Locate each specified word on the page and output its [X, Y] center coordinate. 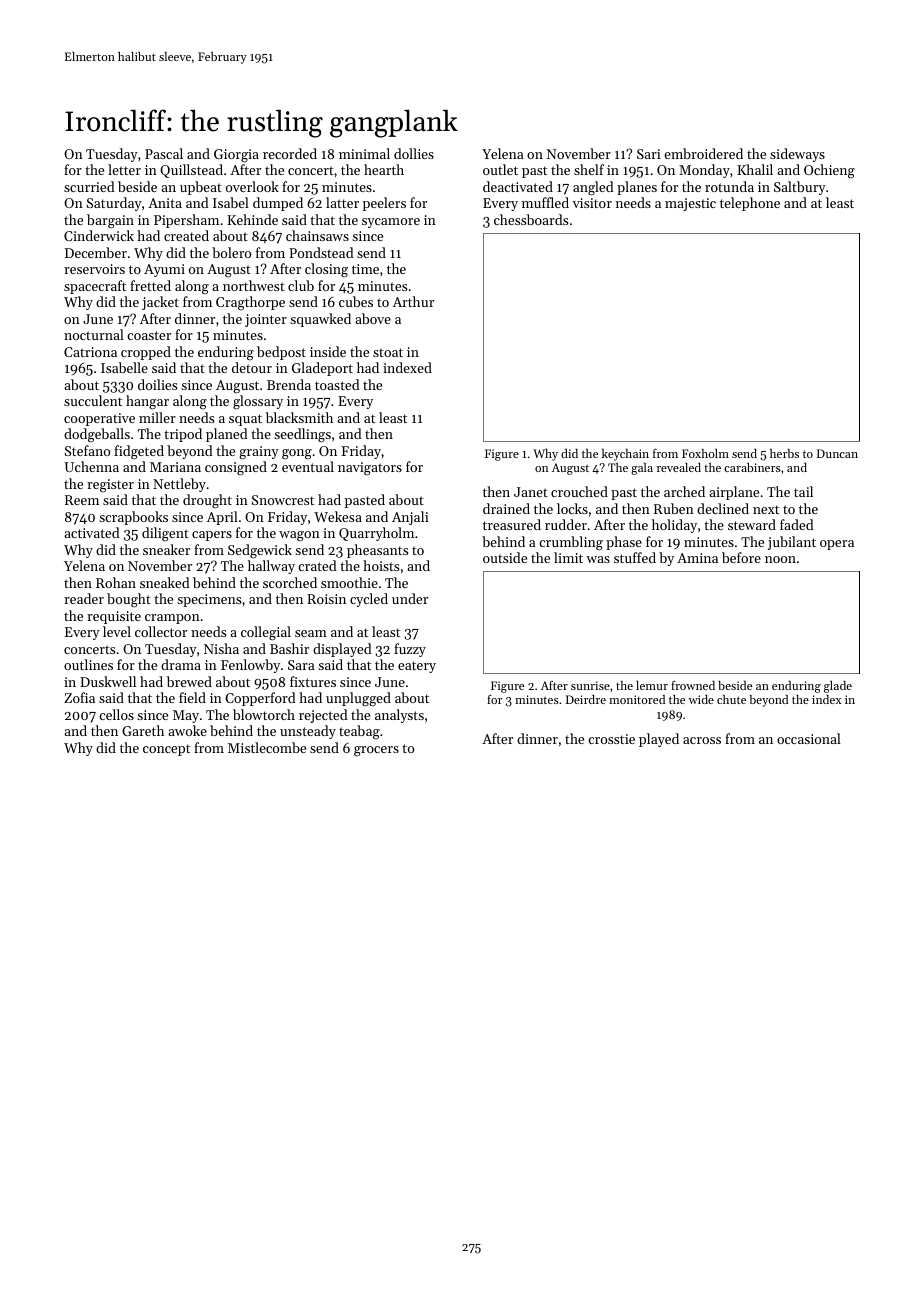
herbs [784, 453]
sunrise [590, 685]
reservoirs [94, 269]
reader [84, 598]
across [702, 740]
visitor [592, 203]
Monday [704, 171]
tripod [183, 435]
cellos [116, 714]
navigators [370, 468]
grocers [376, 751]
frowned [693, 685]
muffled [545, 202]
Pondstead [321, 252]
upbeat [201, 188]
